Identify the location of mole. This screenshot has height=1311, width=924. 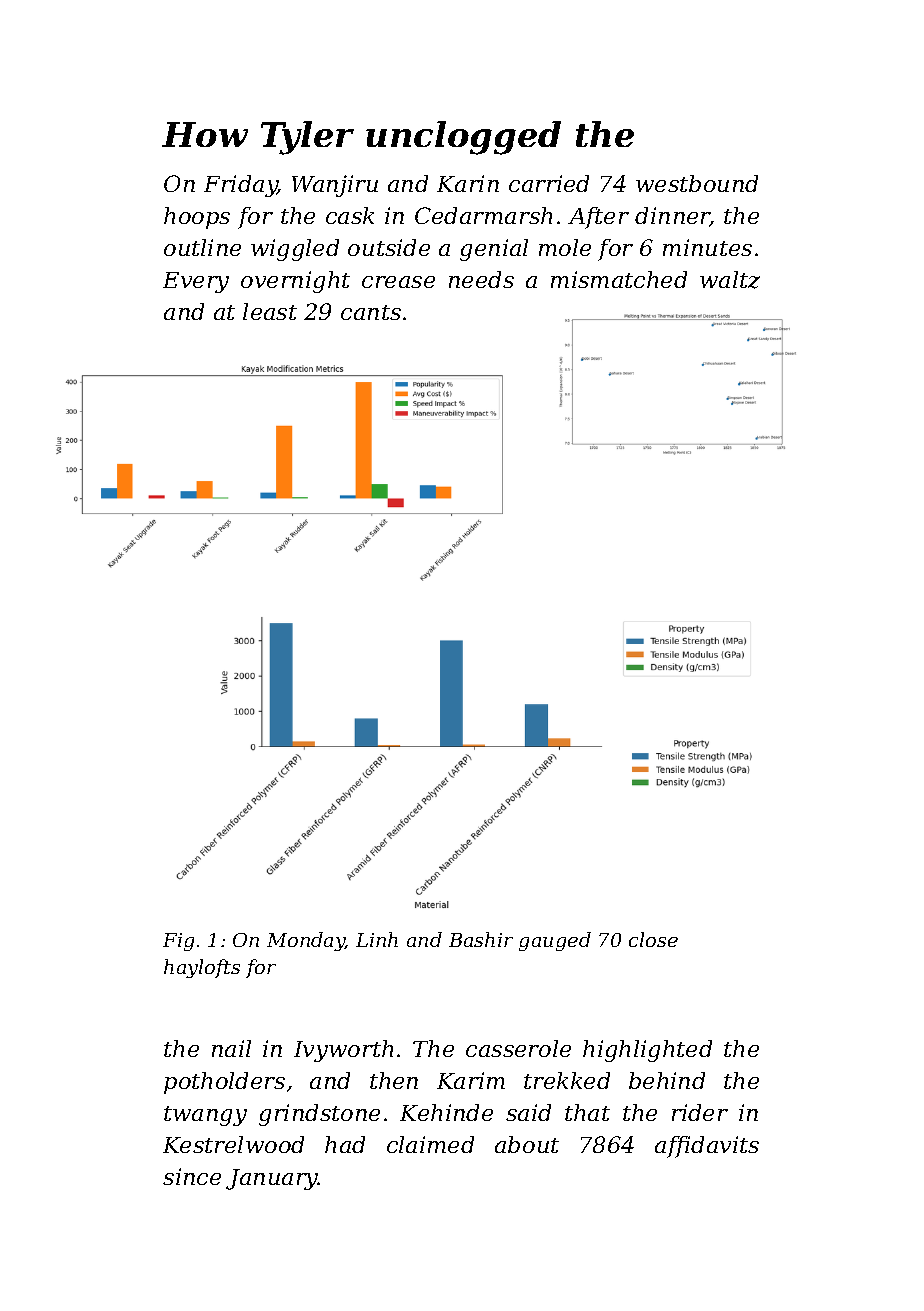
(565, 247).
